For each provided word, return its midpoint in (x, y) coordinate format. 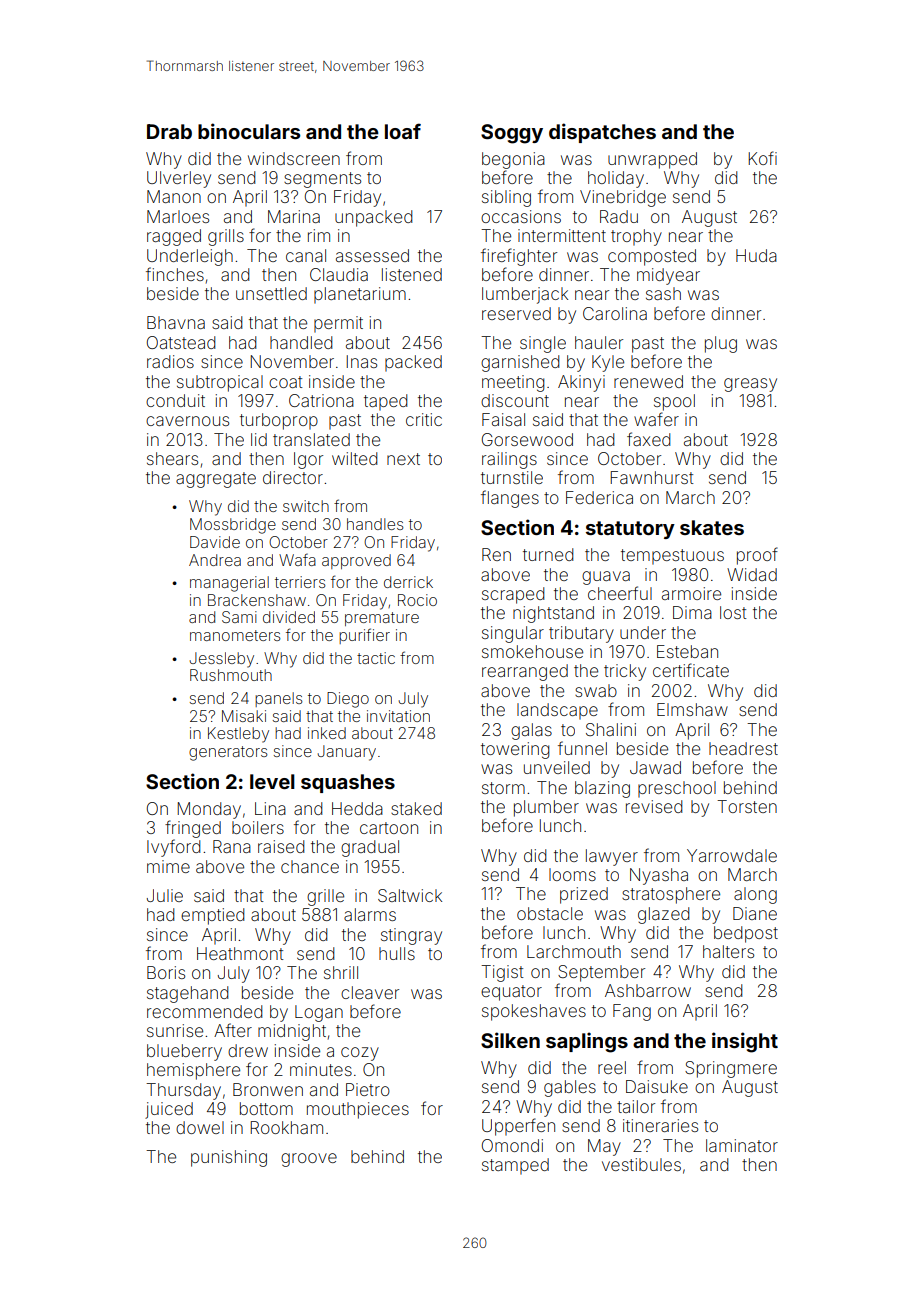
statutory (630, 530)
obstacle (550, 913)
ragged (174, 237)
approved (356, 561)
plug (721, 344)
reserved (516, 313)
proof (757, 556)
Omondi (512, 1145)
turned (548, 554)
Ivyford (174, 848)
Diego (348, 700)
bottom (266, 1108)
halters (728, 951)
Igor (308, 460)
